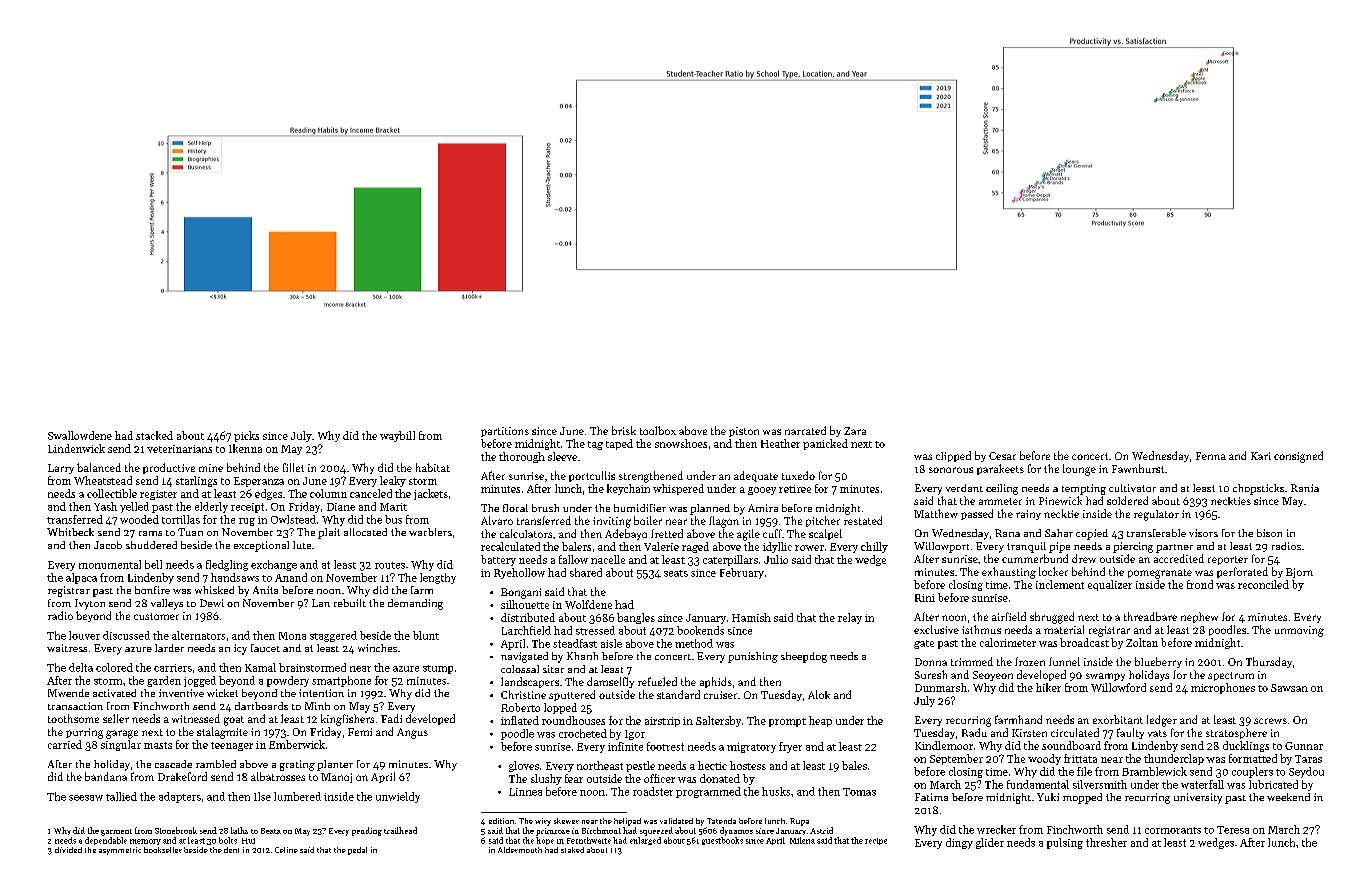  Describe the element at coordinates (302, 545) in the document. I see `lute` at that location.
